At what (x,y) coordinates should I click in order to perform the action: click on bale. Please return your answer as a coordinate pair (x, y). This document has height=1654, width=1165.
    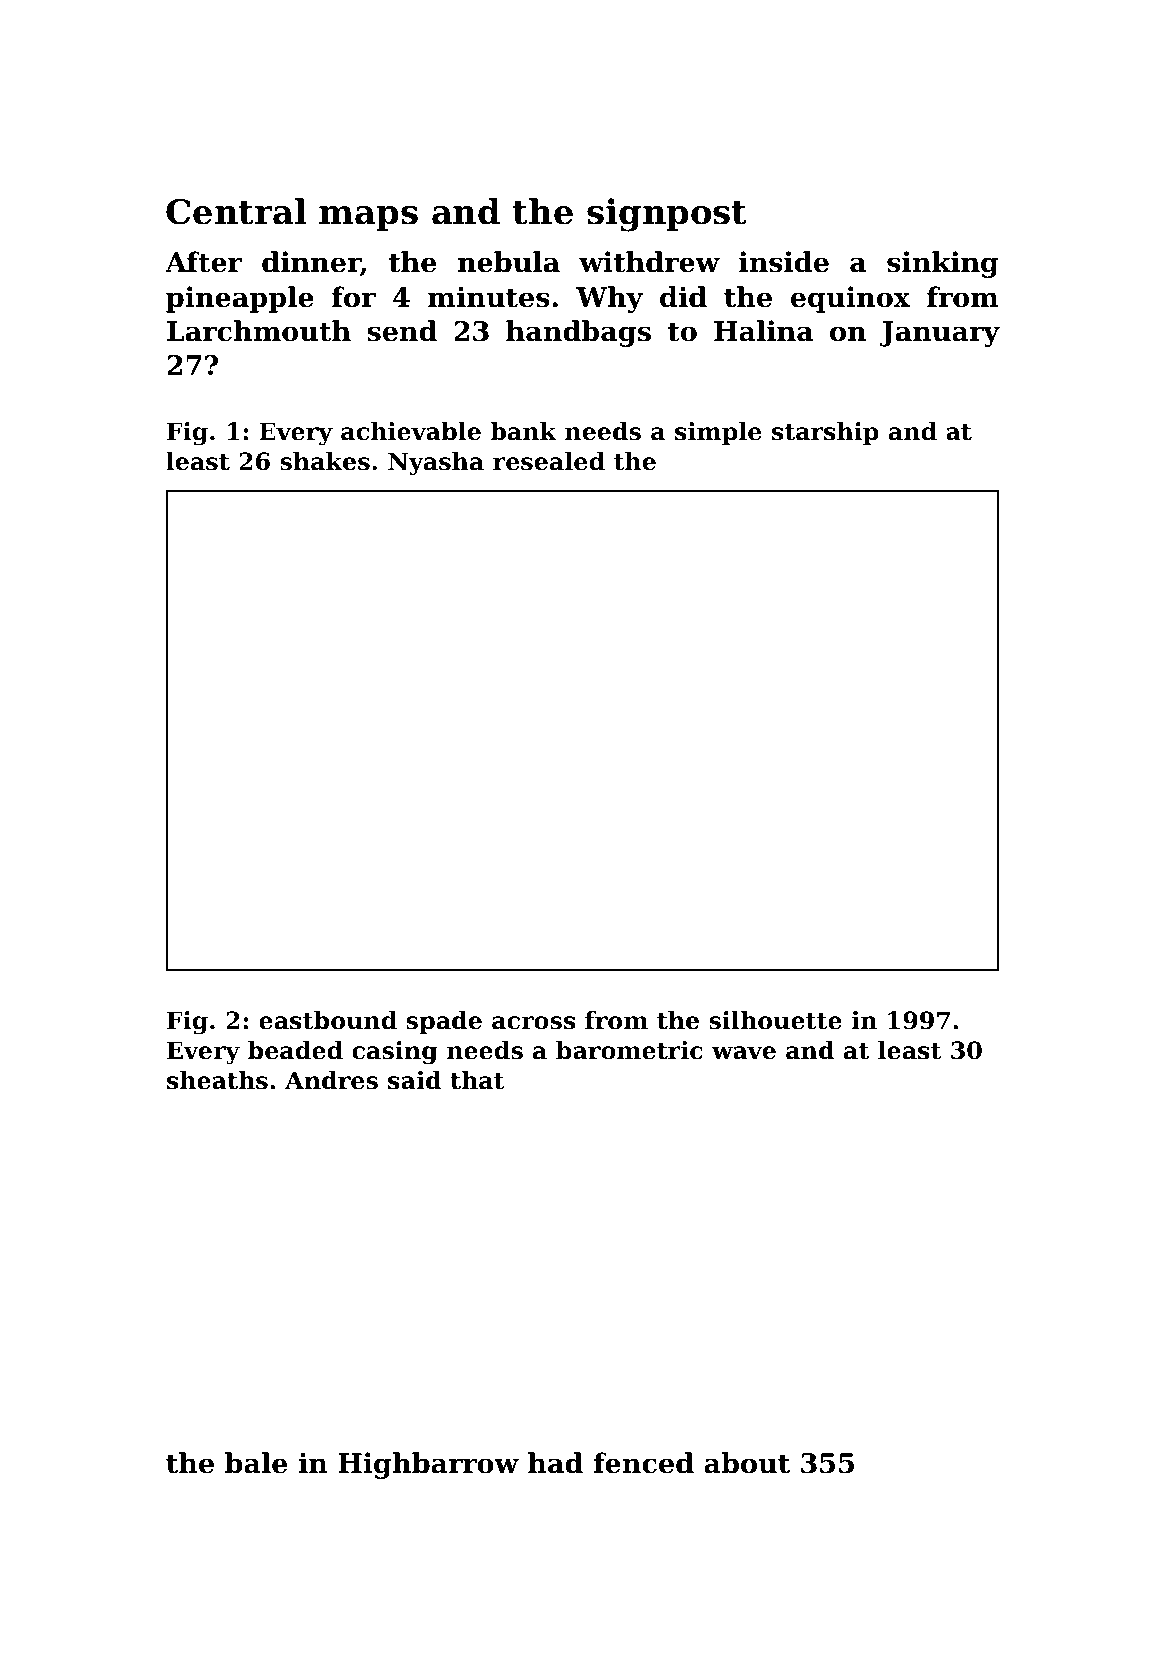
    Looking at the image, I should click on (256, 1463).
